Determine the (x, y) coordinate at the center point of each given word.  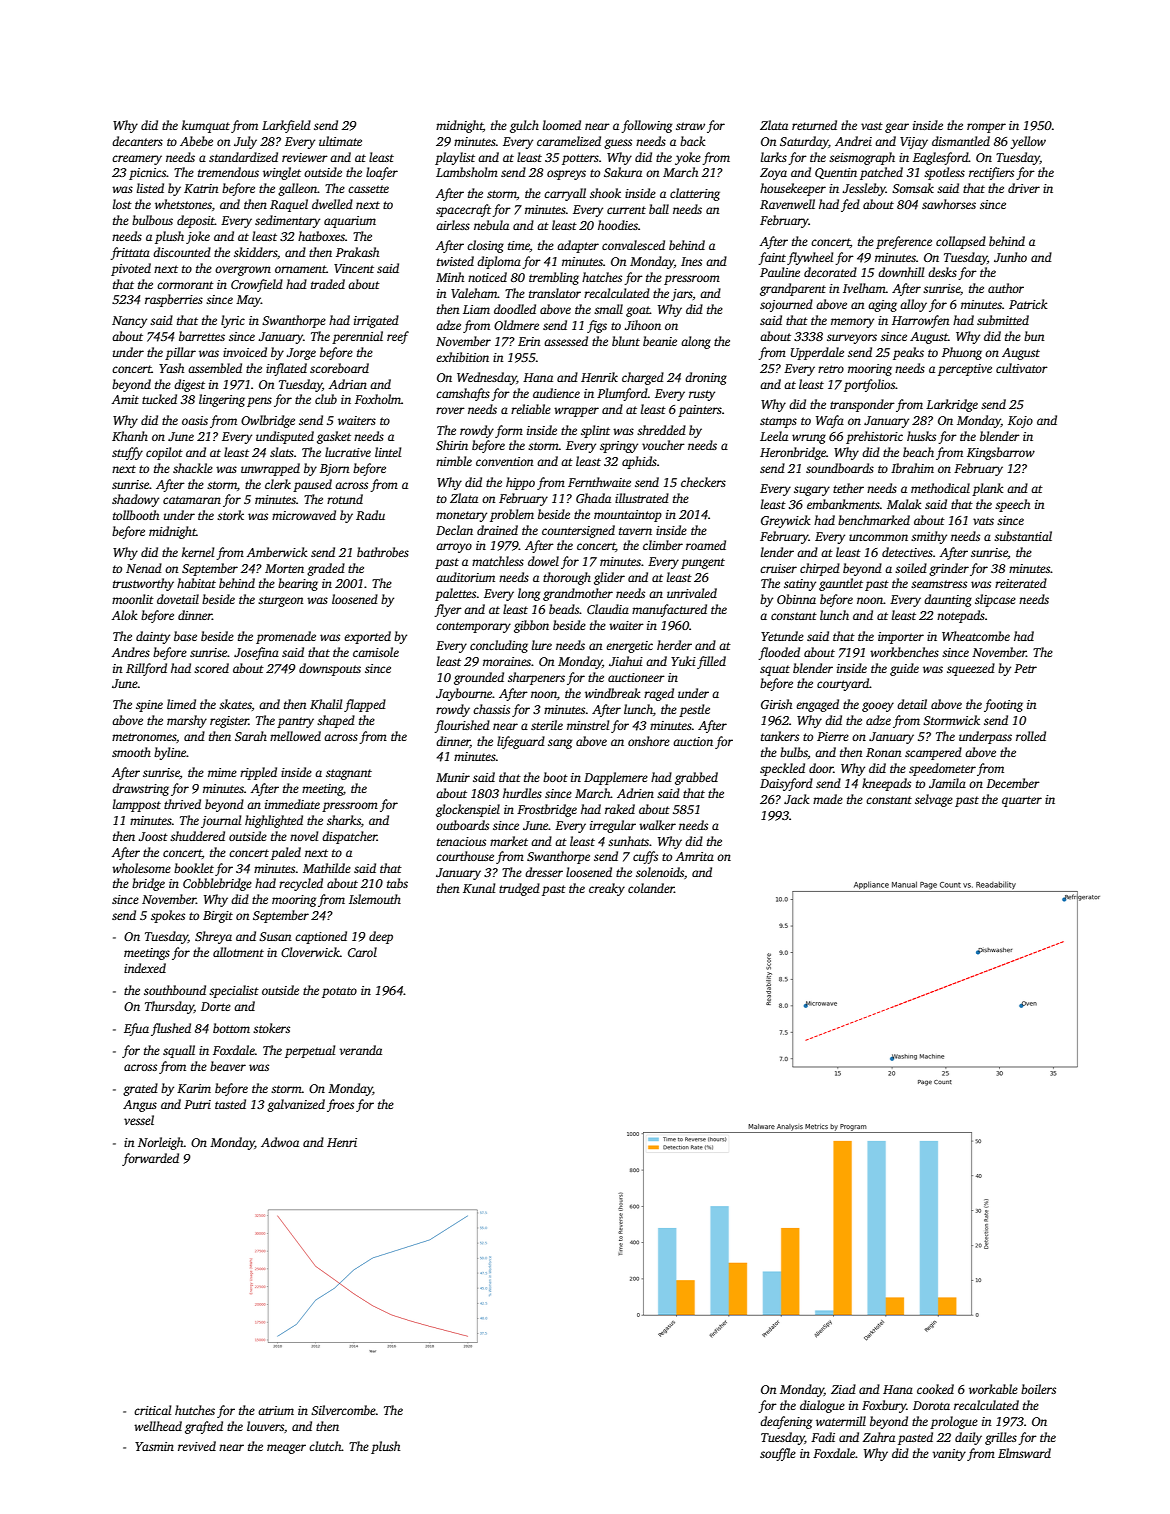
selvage (934, 800)
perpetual (310, 1051)
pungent (703, 563)
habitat (196, 583)
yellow (1028, 142)
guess (618, 144)
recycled (301, 884)
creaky (607, 889)
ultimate (340, 141)
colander (651, 888)
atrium (276, 1410)
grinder (949, 569)
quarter (1022, 801)
